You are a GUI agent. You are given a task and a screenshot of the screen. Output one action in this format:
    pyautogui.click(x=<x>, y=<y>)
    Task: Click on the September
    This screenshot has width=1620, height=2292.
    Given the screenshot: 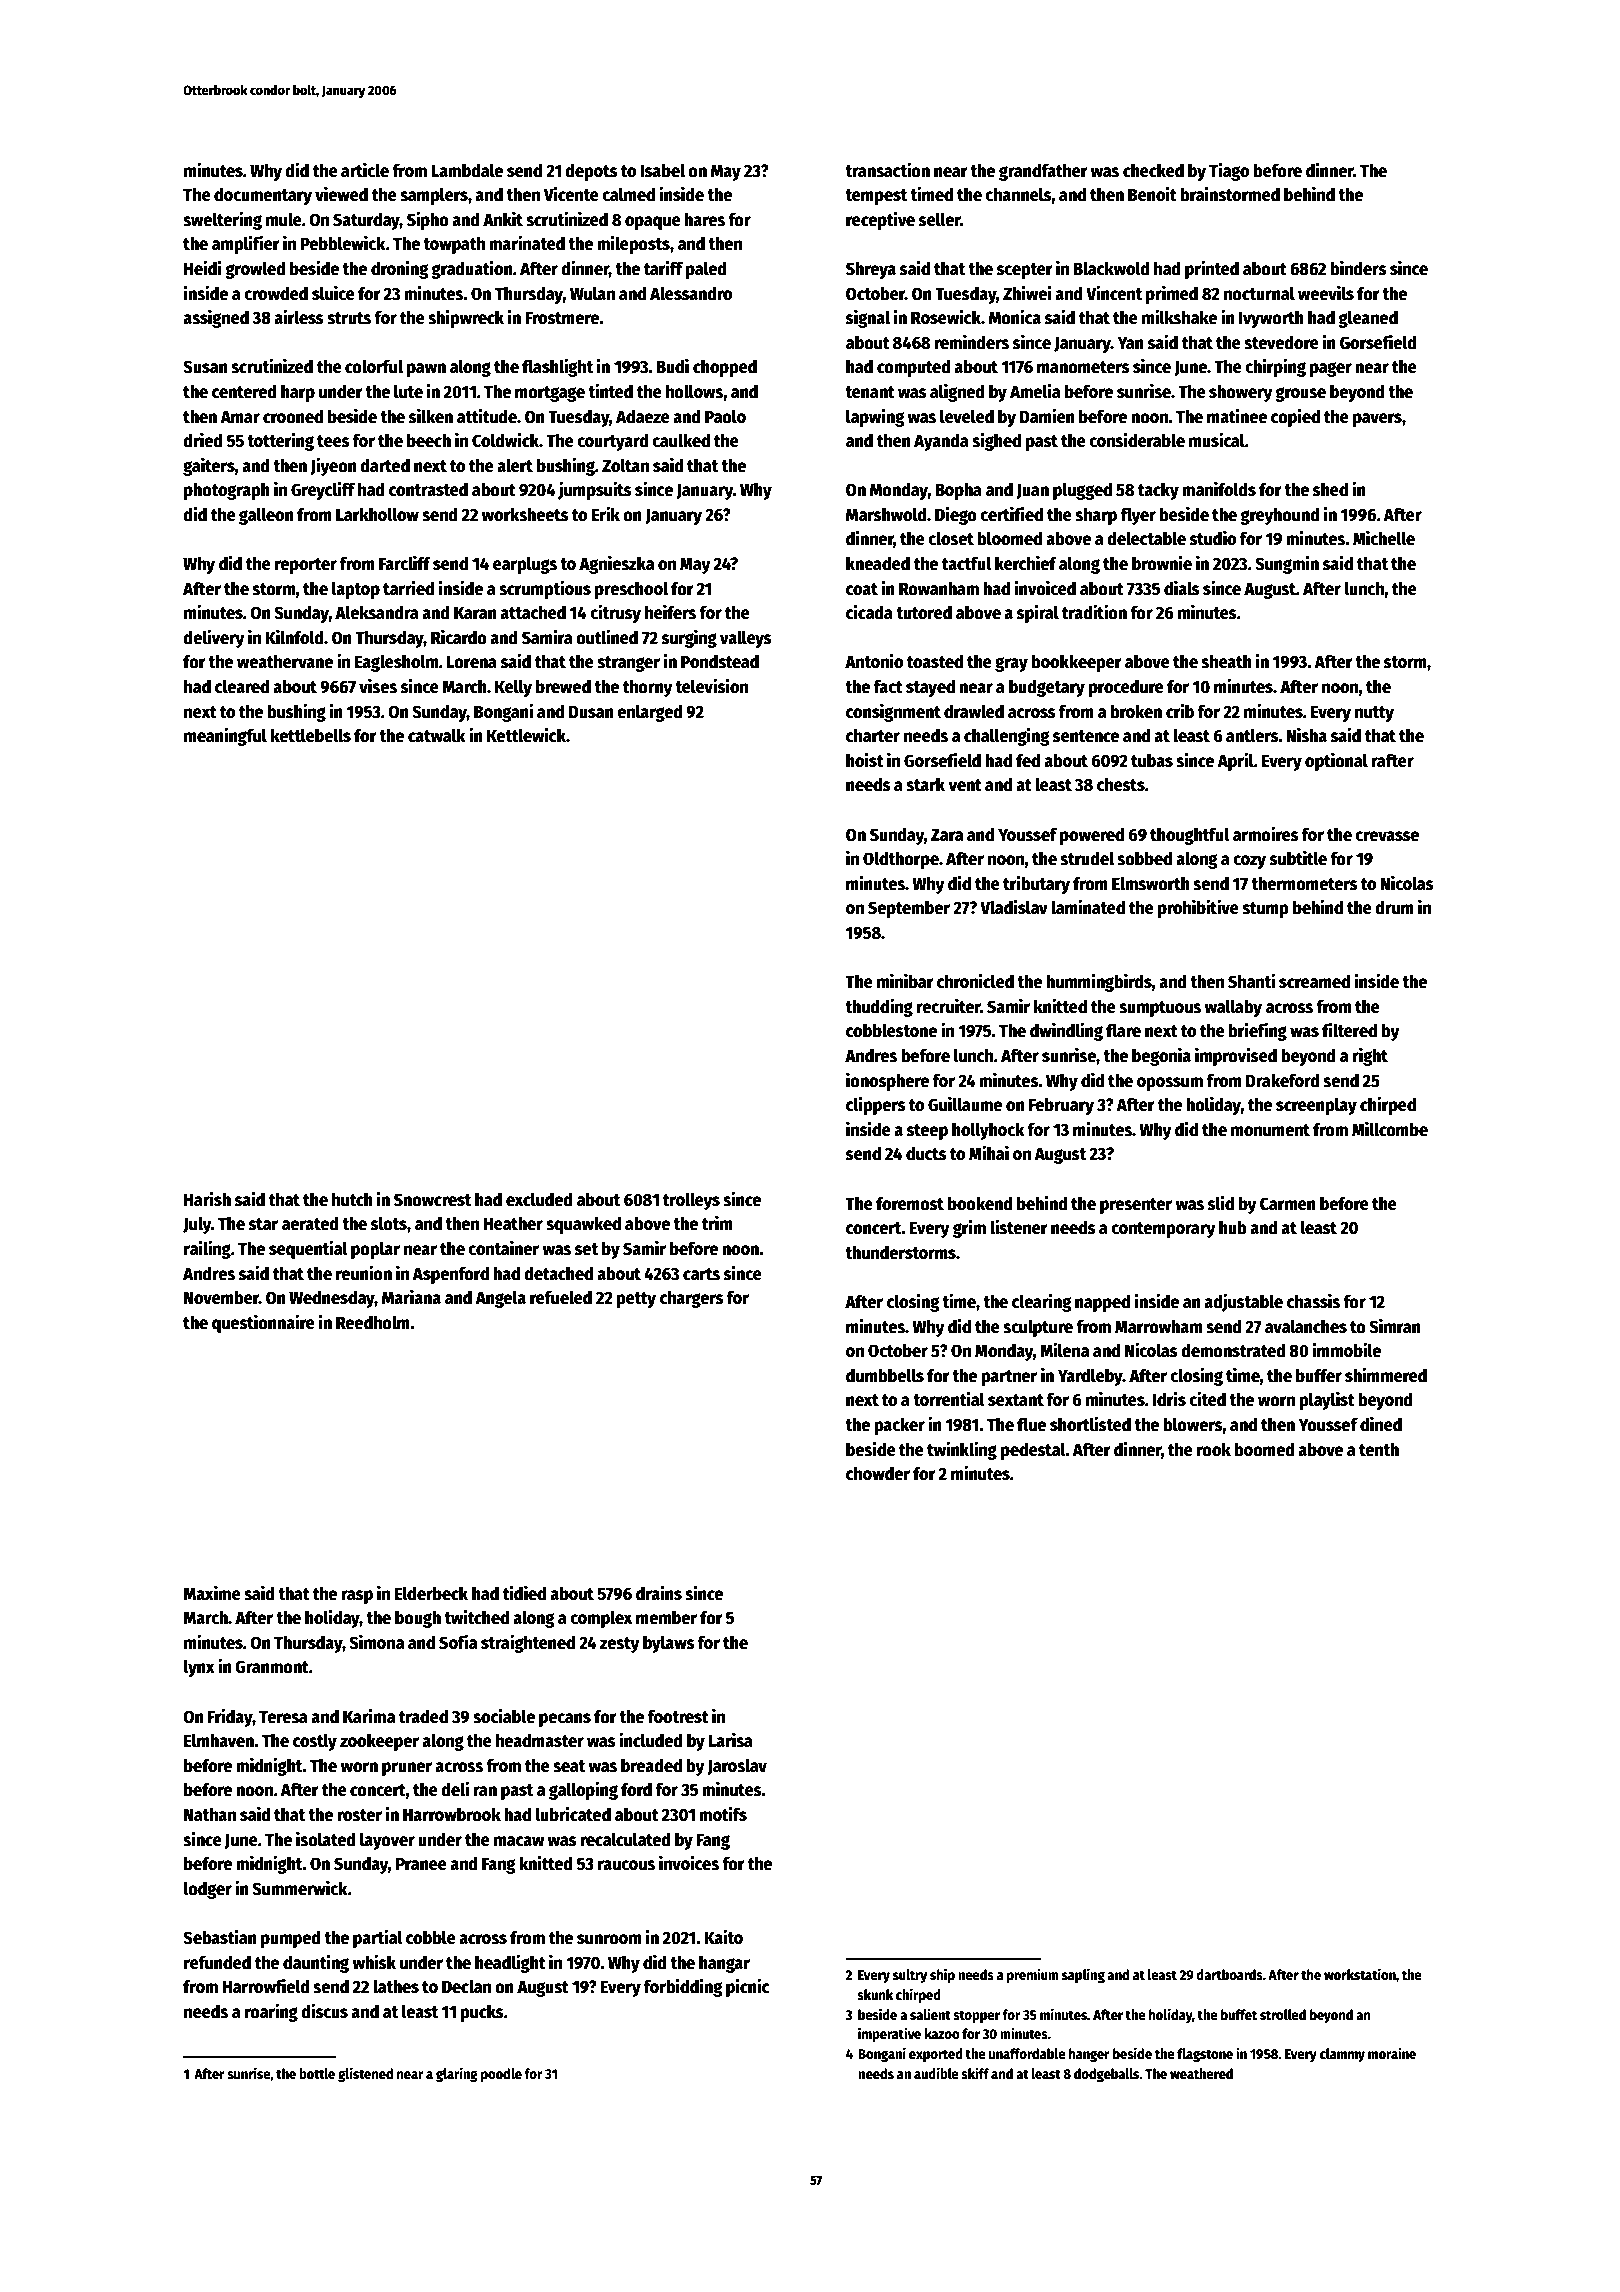 What is the action you would take?
    pyautogui.click(x=909, y=909)
